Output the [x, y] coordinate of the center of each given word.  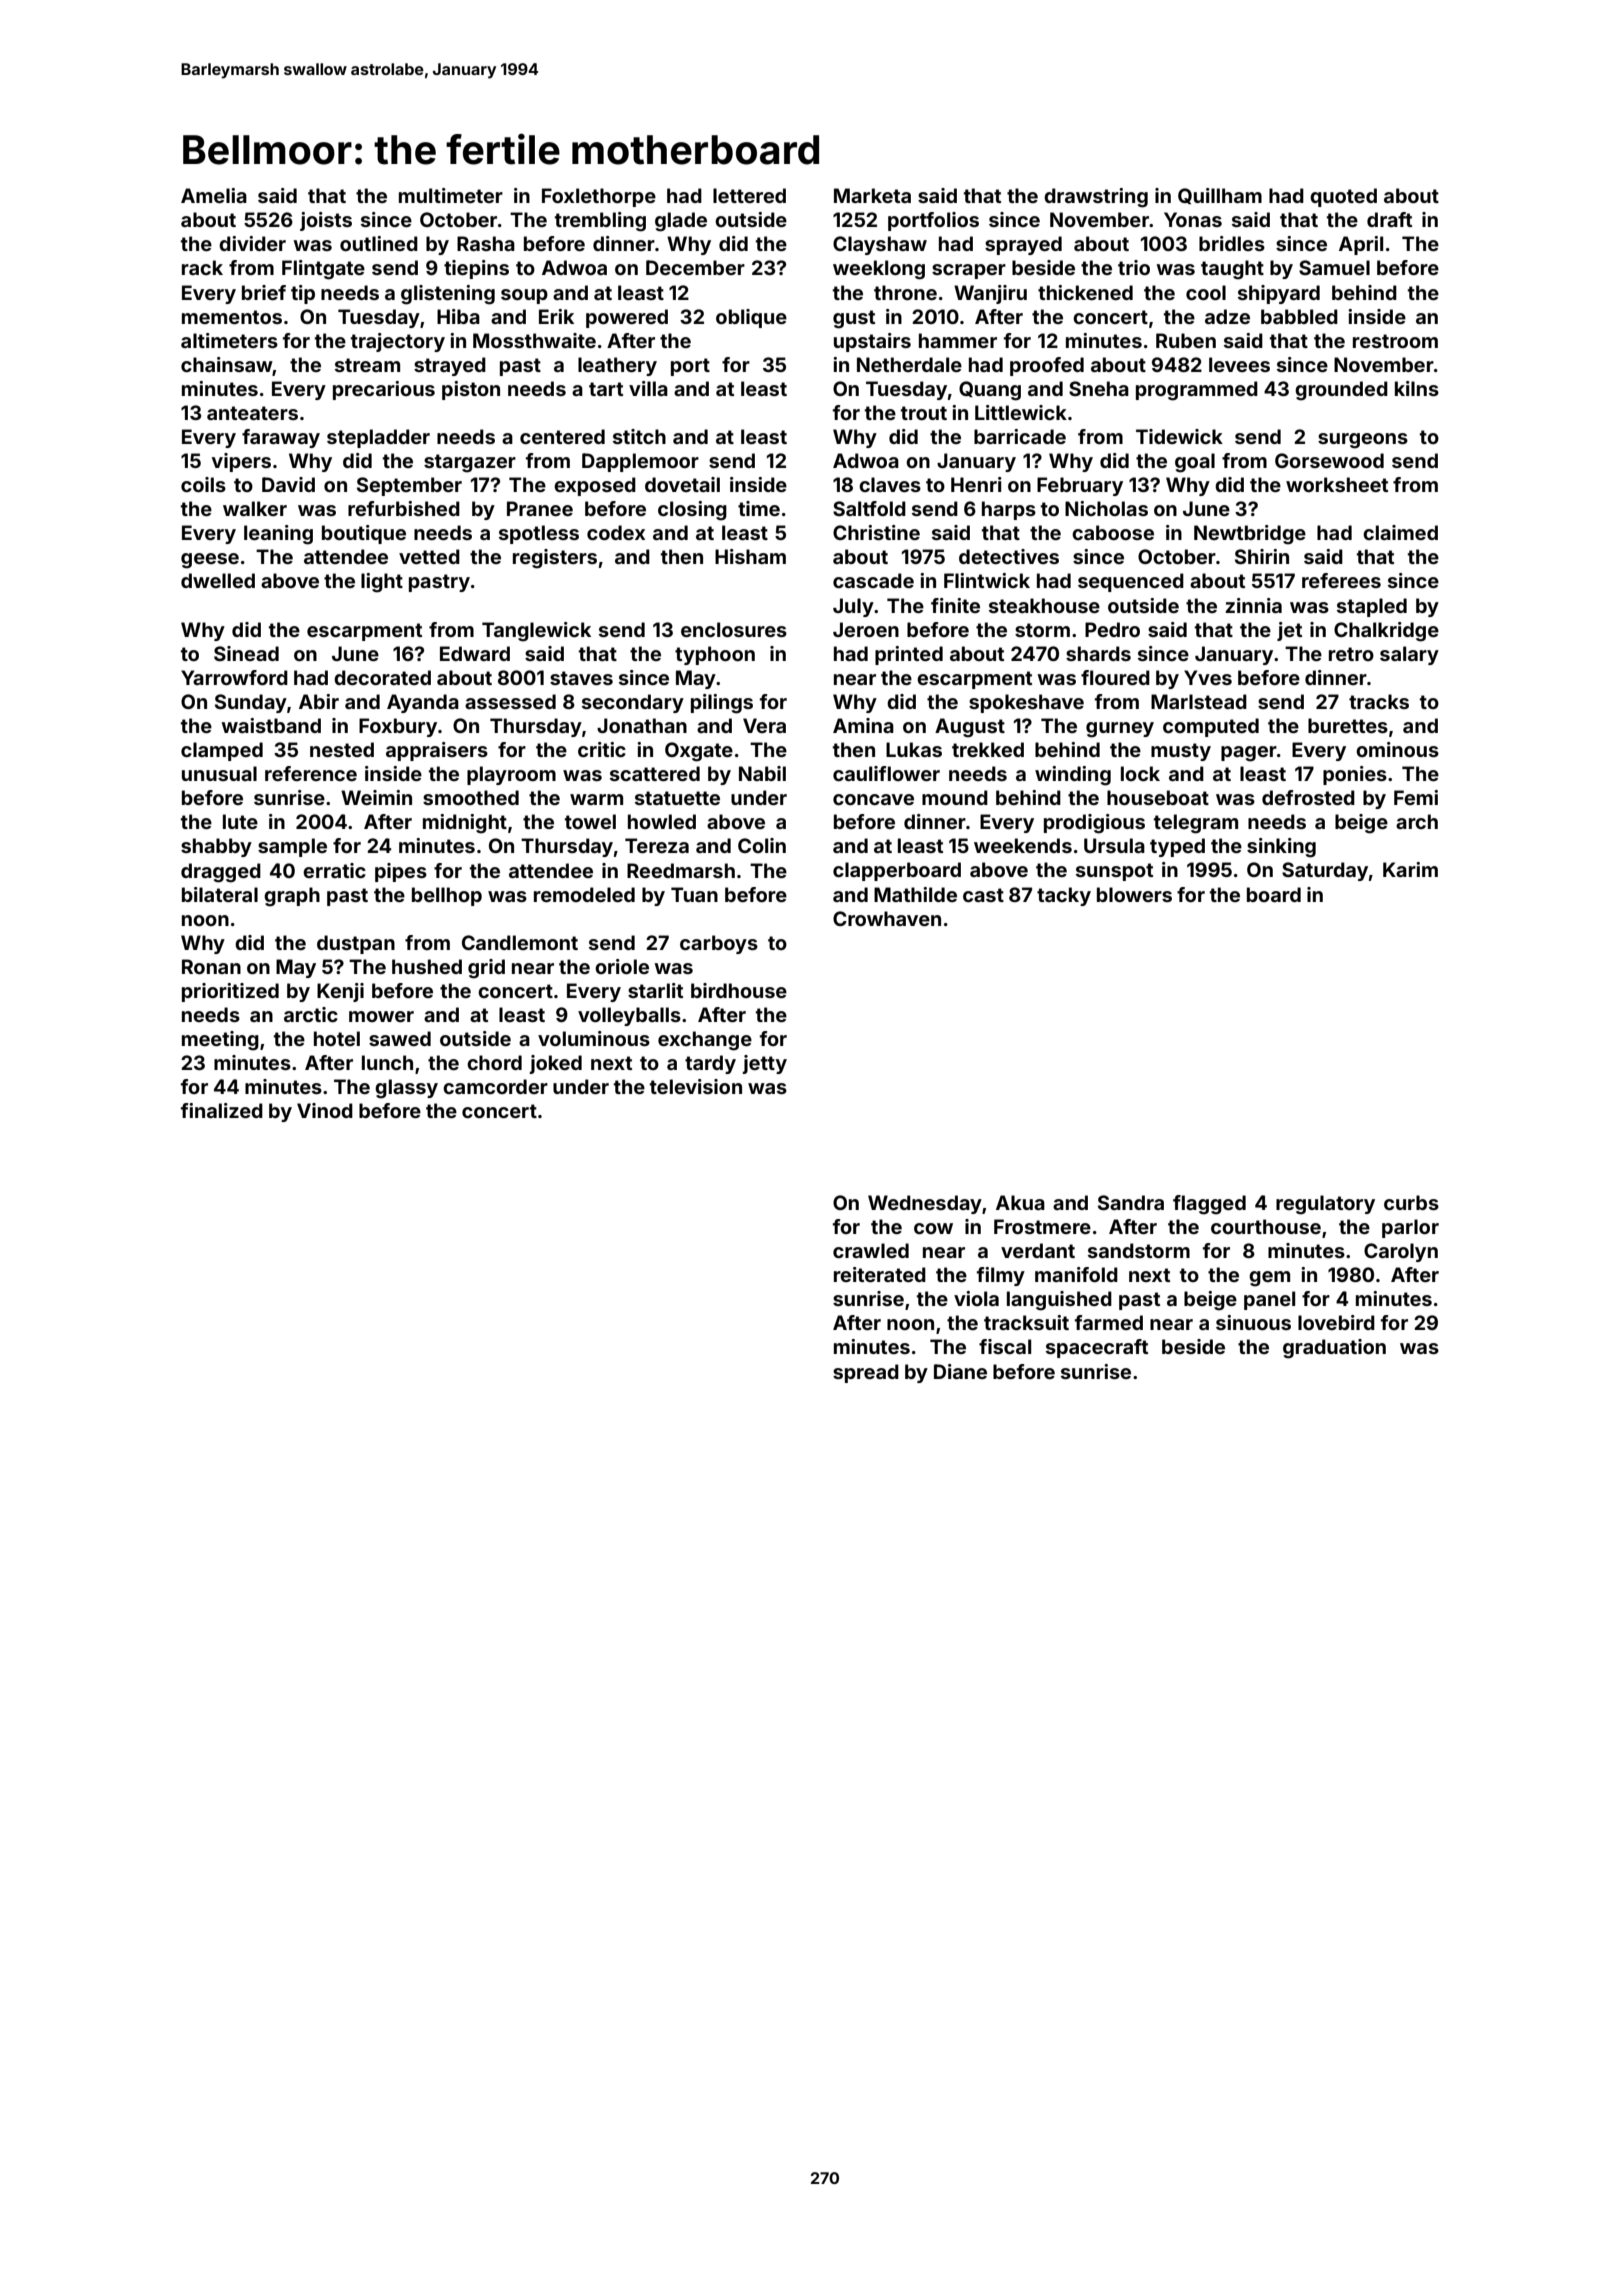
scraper [969, 271]
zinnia [1253, 605]
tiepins [476, 269]
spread [866, 1373]
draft [1389, 219]
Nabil [762, 773]
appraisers [437, 751]
